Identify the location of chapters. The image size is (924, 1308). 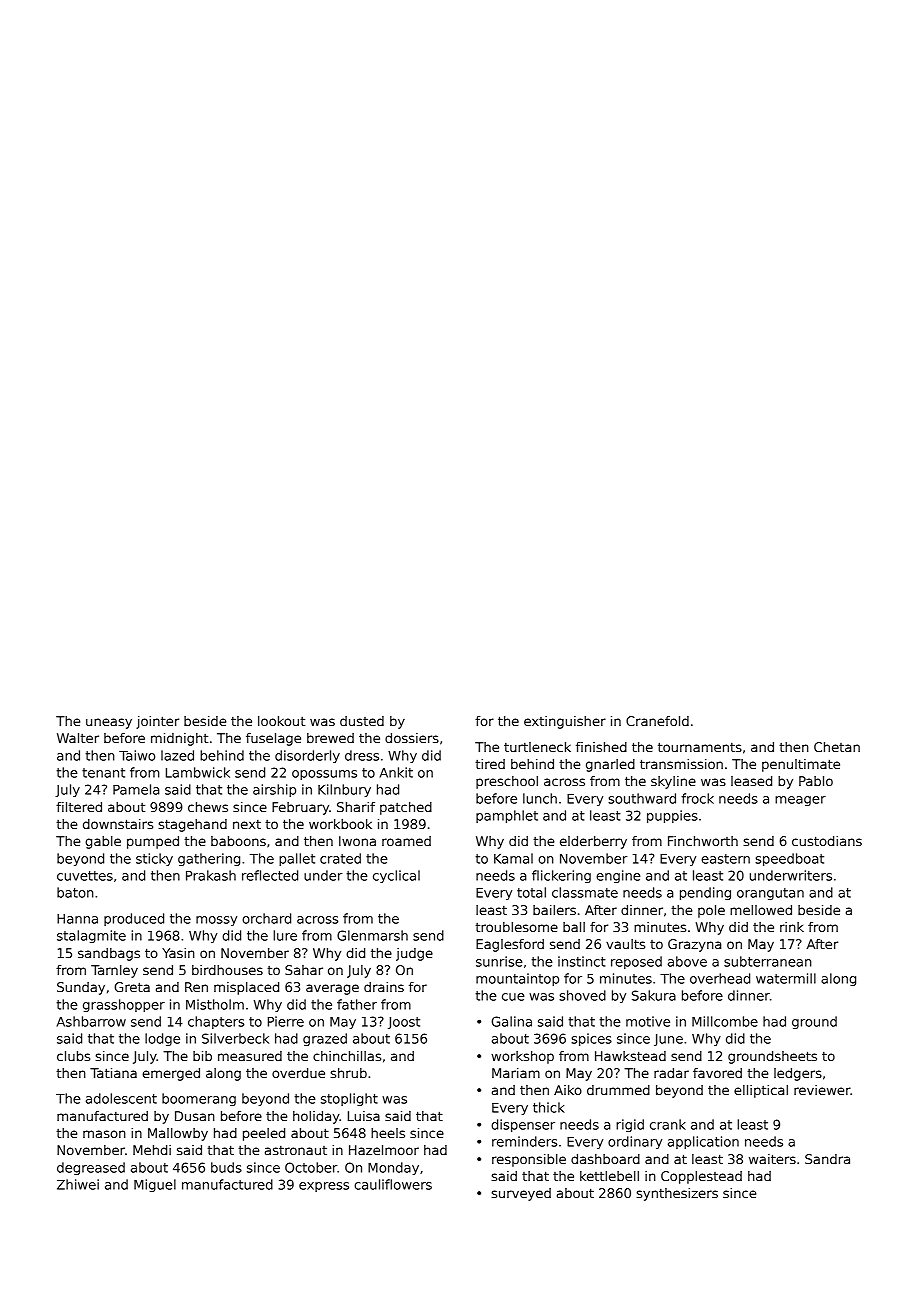
(216, 1022).
